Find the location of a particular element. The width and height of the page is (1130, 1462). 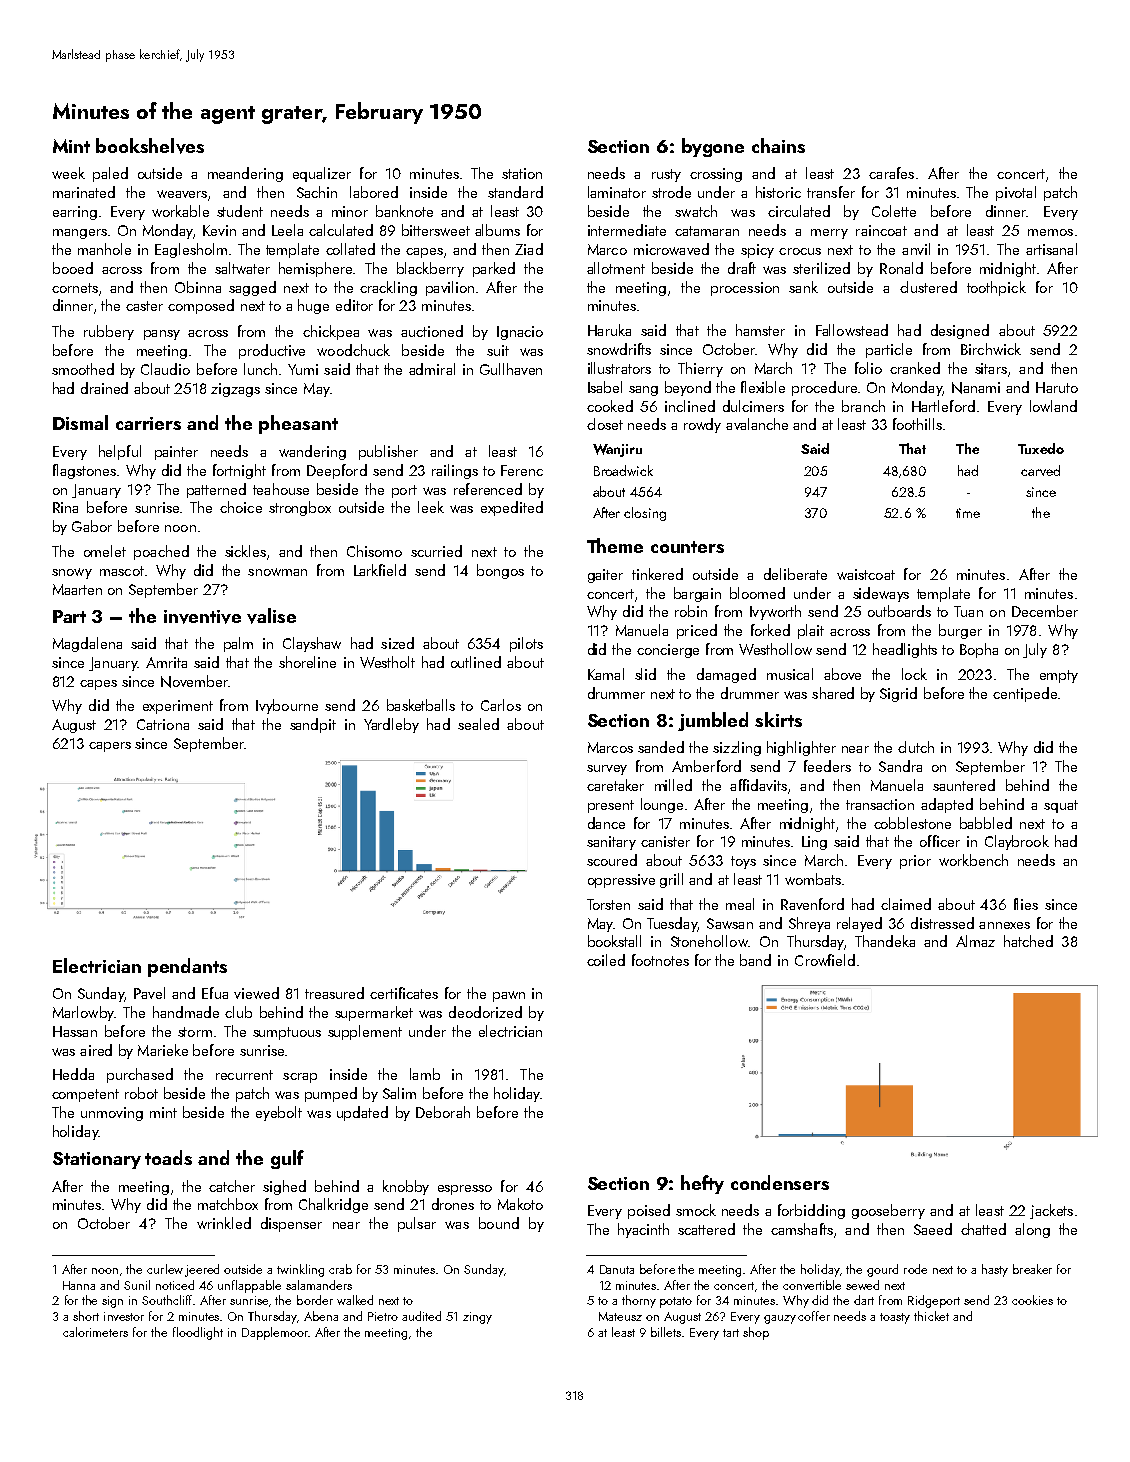

burger is located at coordinates (960, 631).
